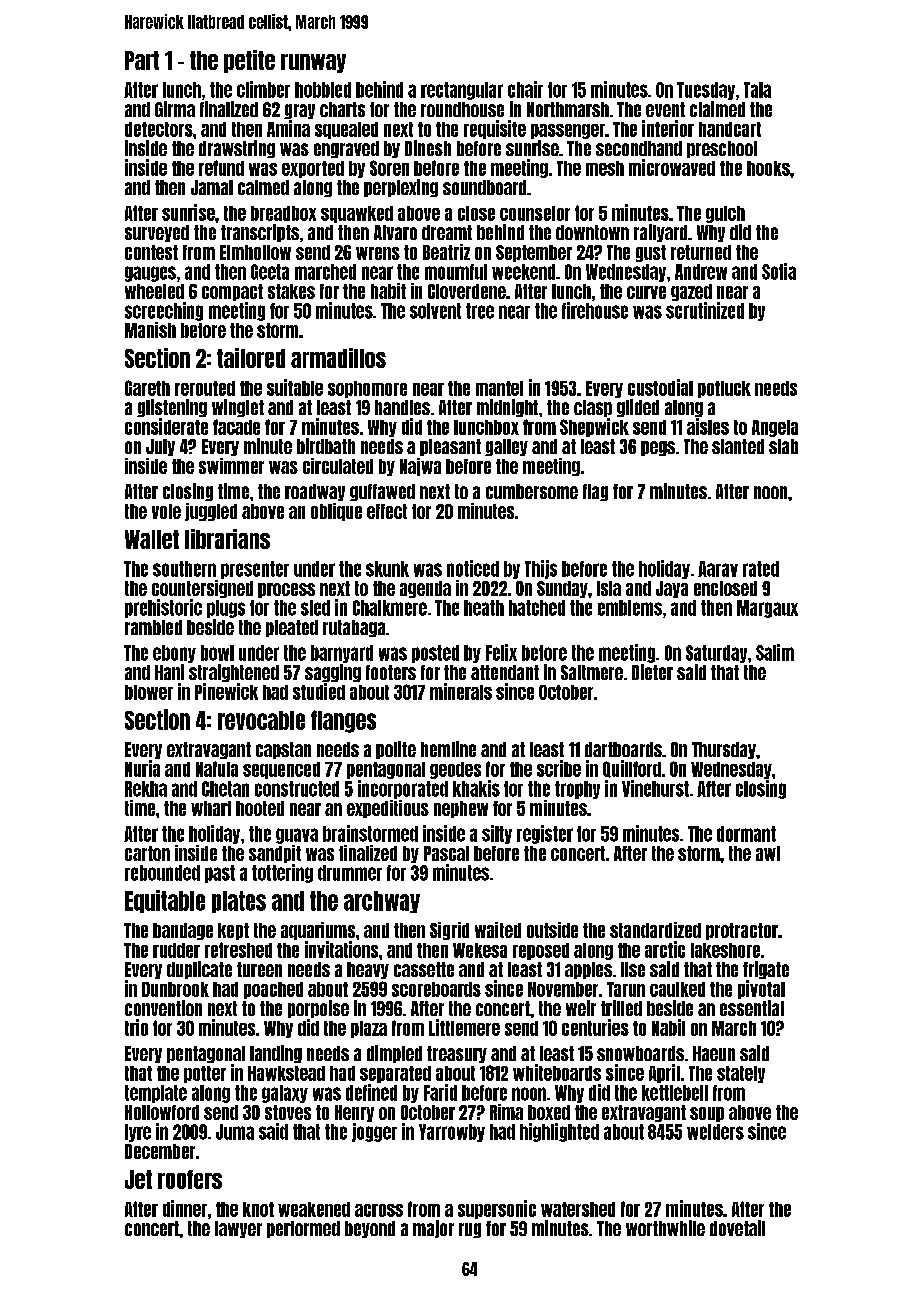 The image size is (924, 1314). I want to click on beyond, so click(370, 1229).
